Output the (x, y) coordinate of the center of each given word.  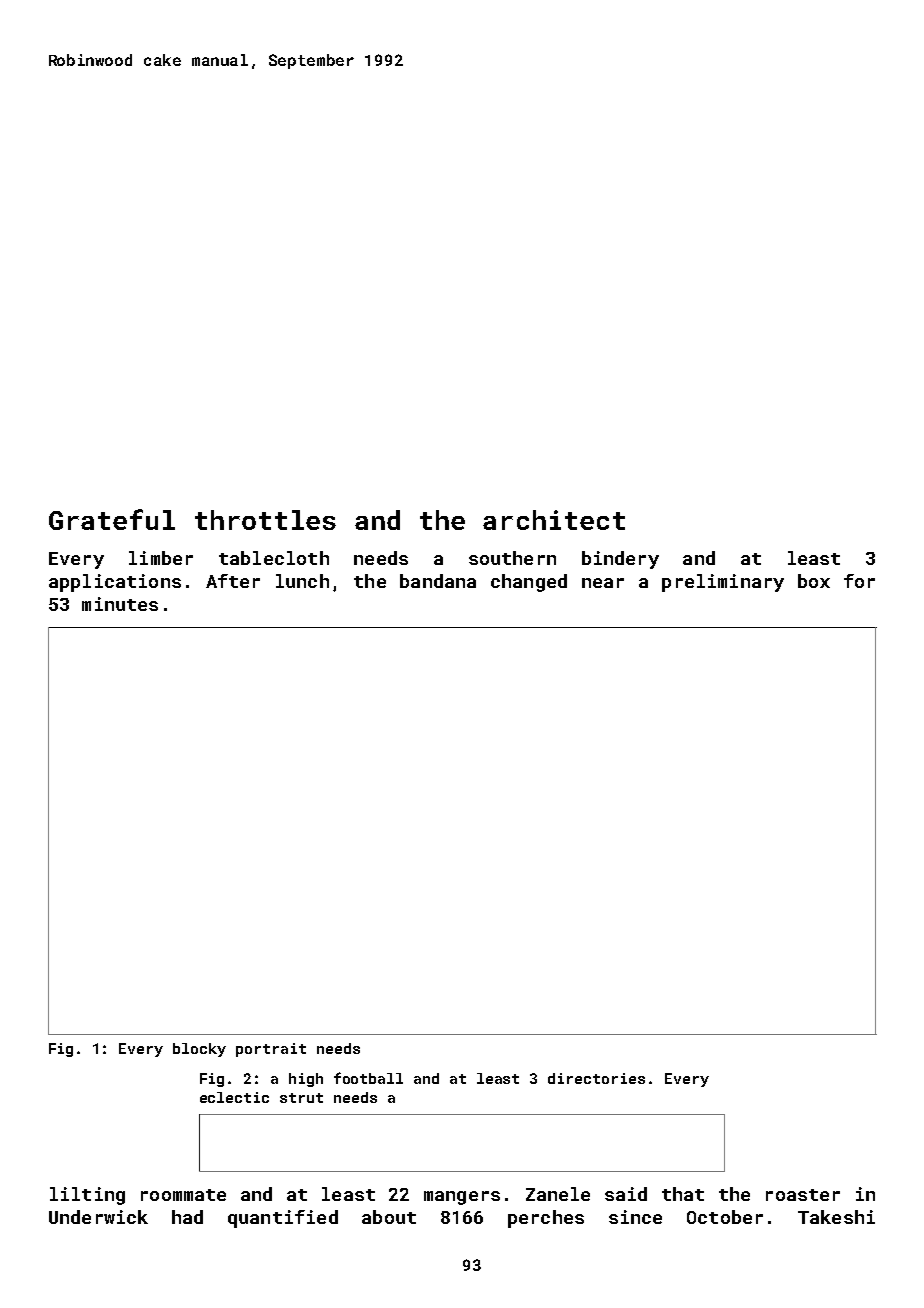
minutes (120, 604)
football (368, 1078)
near (603, 583)
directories (596, 1078)
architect (554, 520)
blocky (199, 1050)
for (859, 581)
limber (161, 558)
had (187, 1217)
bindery (620, 560)
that (683, 1194)
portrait (271, 1050)
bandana (438, 581)
